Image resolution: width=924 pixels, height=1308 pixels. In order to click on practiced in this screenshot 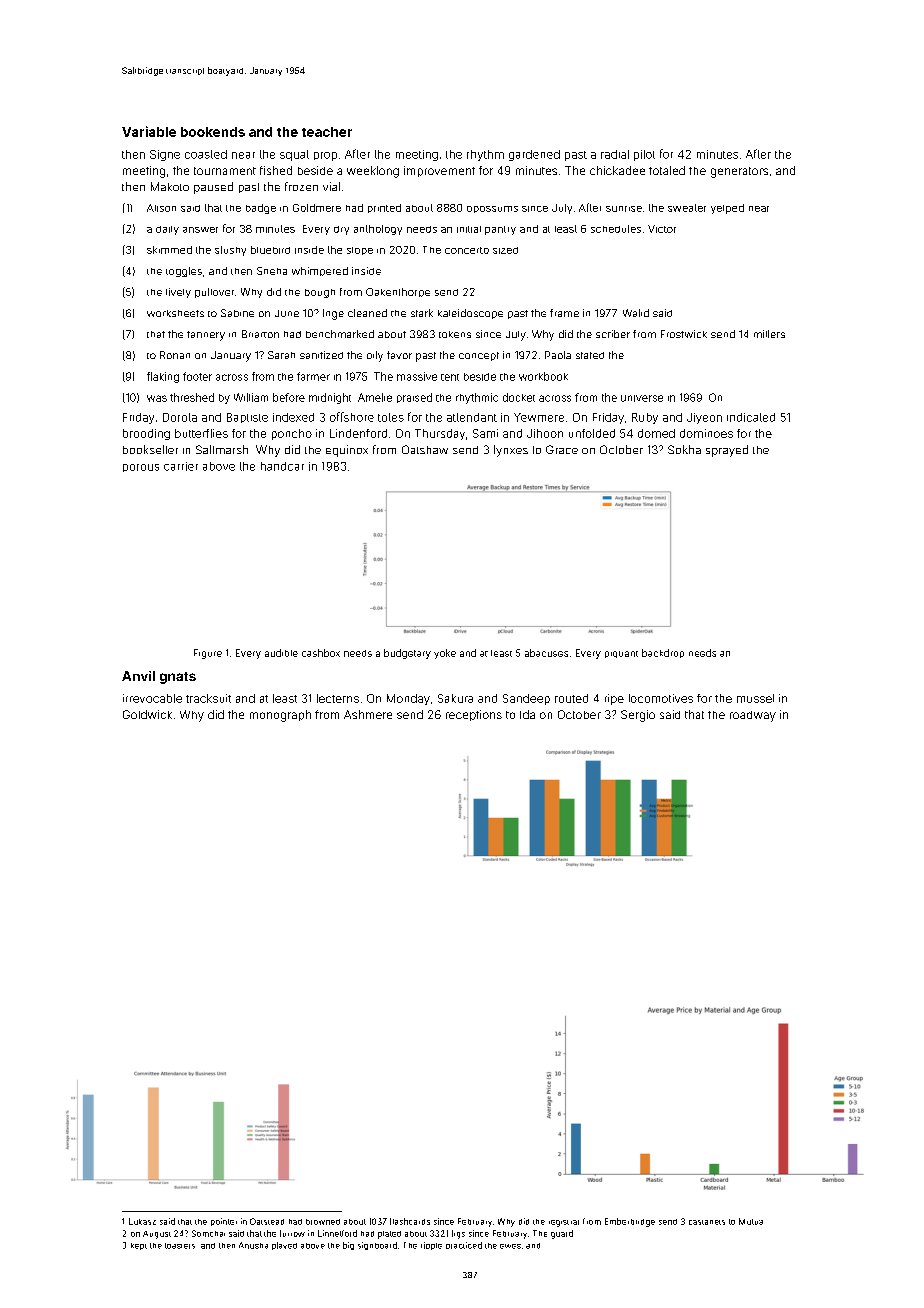, I will do `click(464, 1245)`.
